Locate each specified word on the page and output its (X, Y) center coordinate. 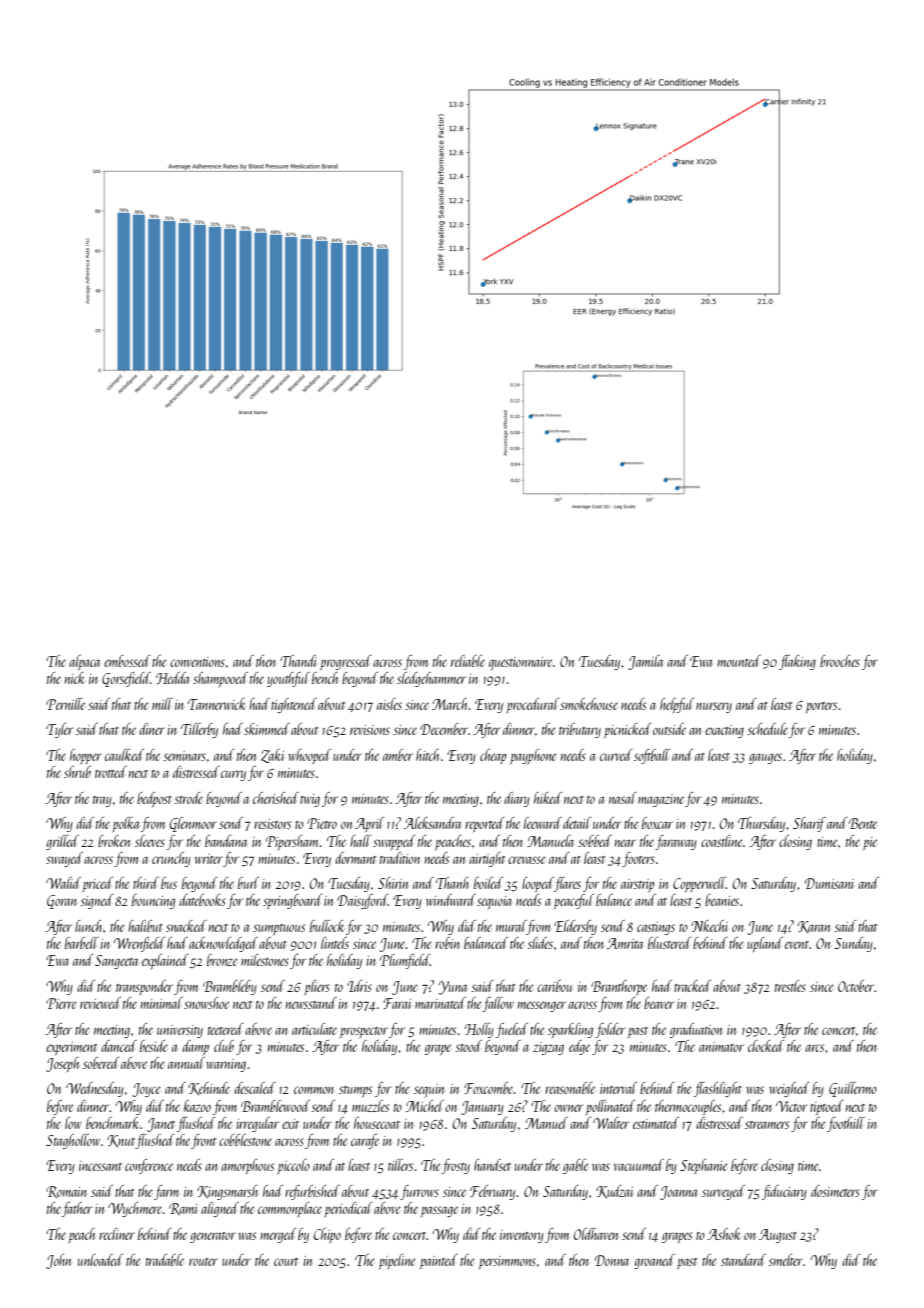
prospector (364, 1032)
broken (114, 841)
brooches (840, 661)
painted (439, 1261)
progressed (346, 662)
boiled (488, 883)
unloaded (100, 1260)
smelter (785, 1260)
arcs (814, 1048)
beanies (722, 900)
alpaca (84, 662)
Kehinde (209, 1089)
